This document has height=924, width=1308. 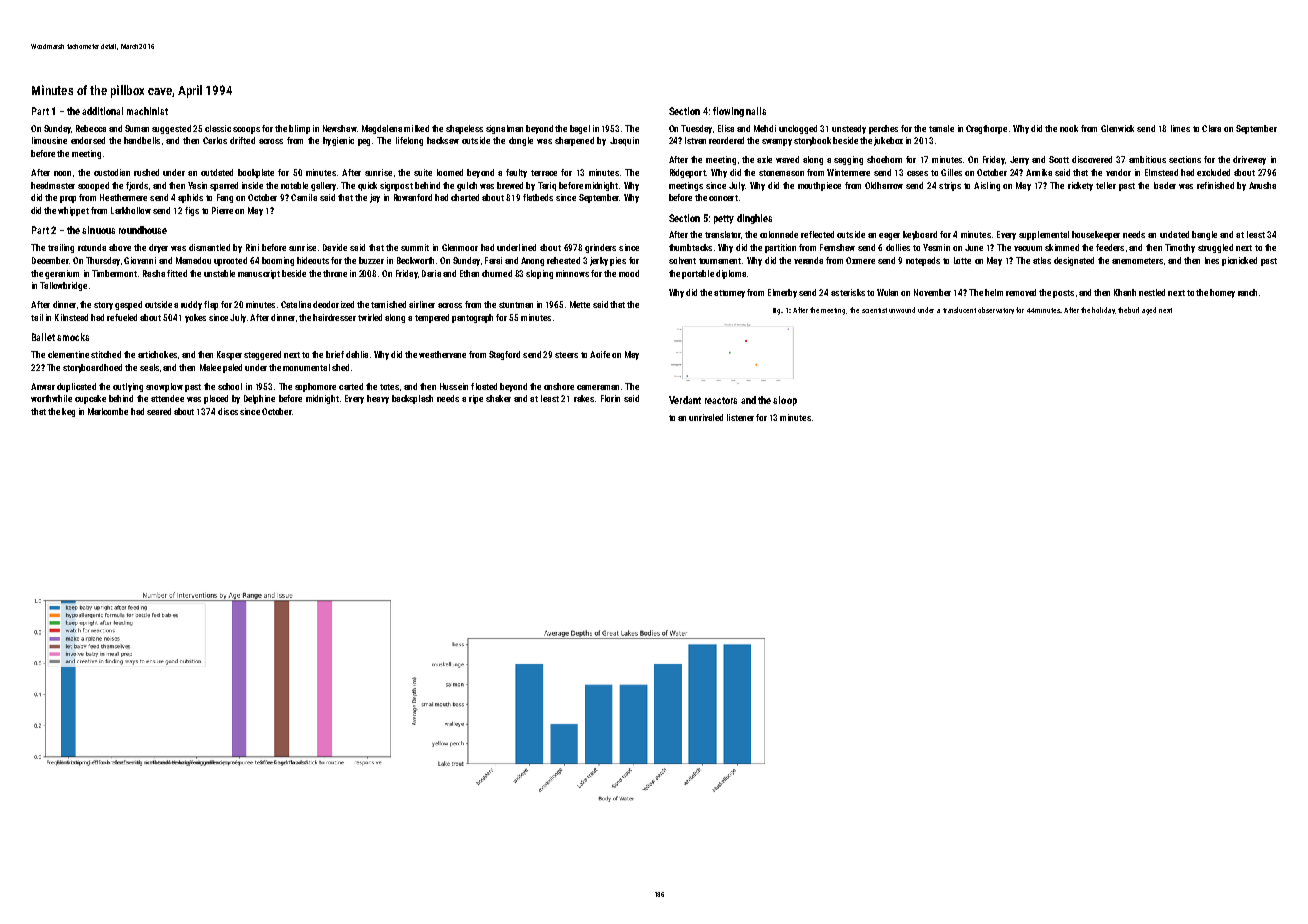 I want to click on aged, so click(x=1149, y=311).
